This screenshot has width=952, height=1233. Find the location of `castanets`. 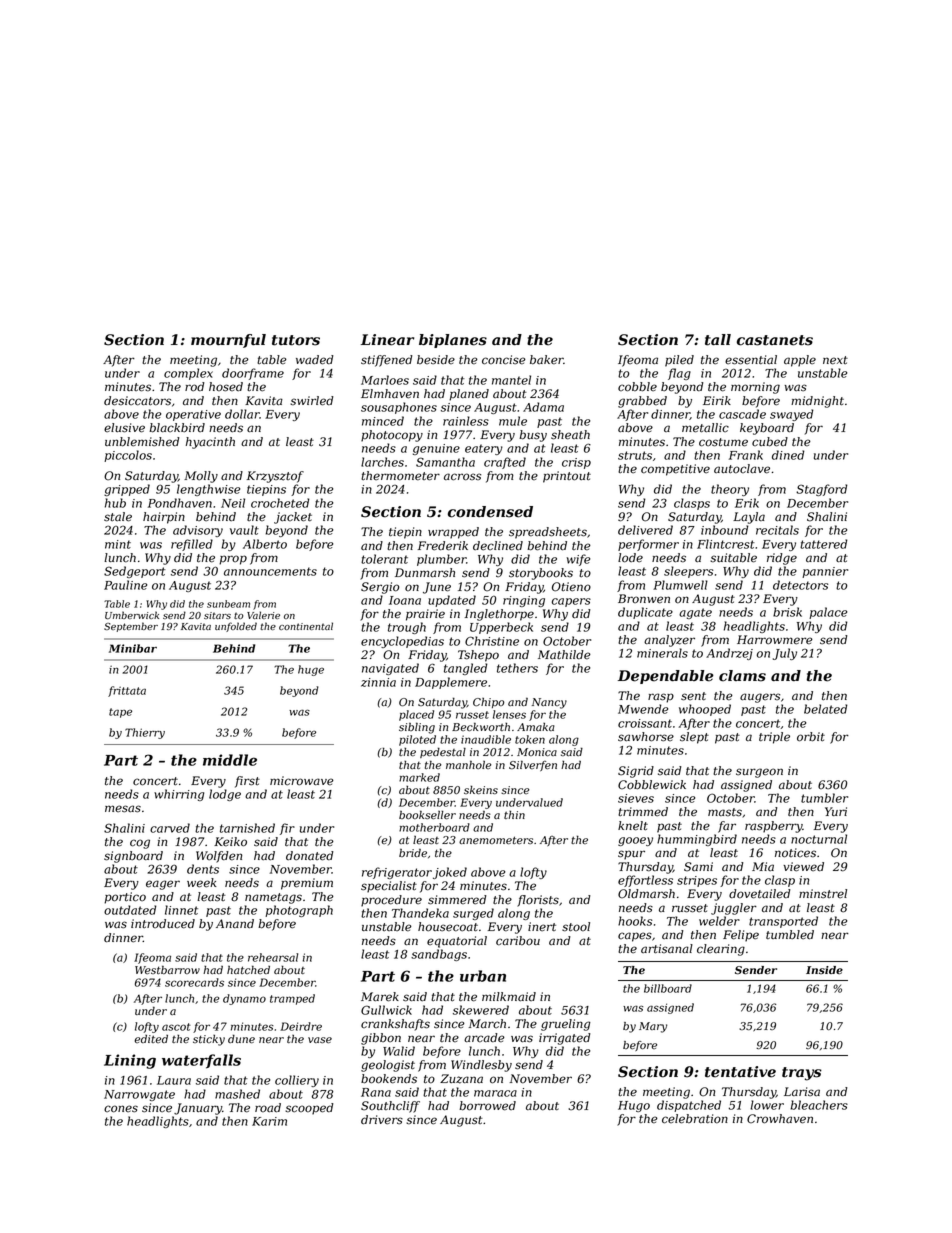

castanets is located at coordinates (775, 340).
